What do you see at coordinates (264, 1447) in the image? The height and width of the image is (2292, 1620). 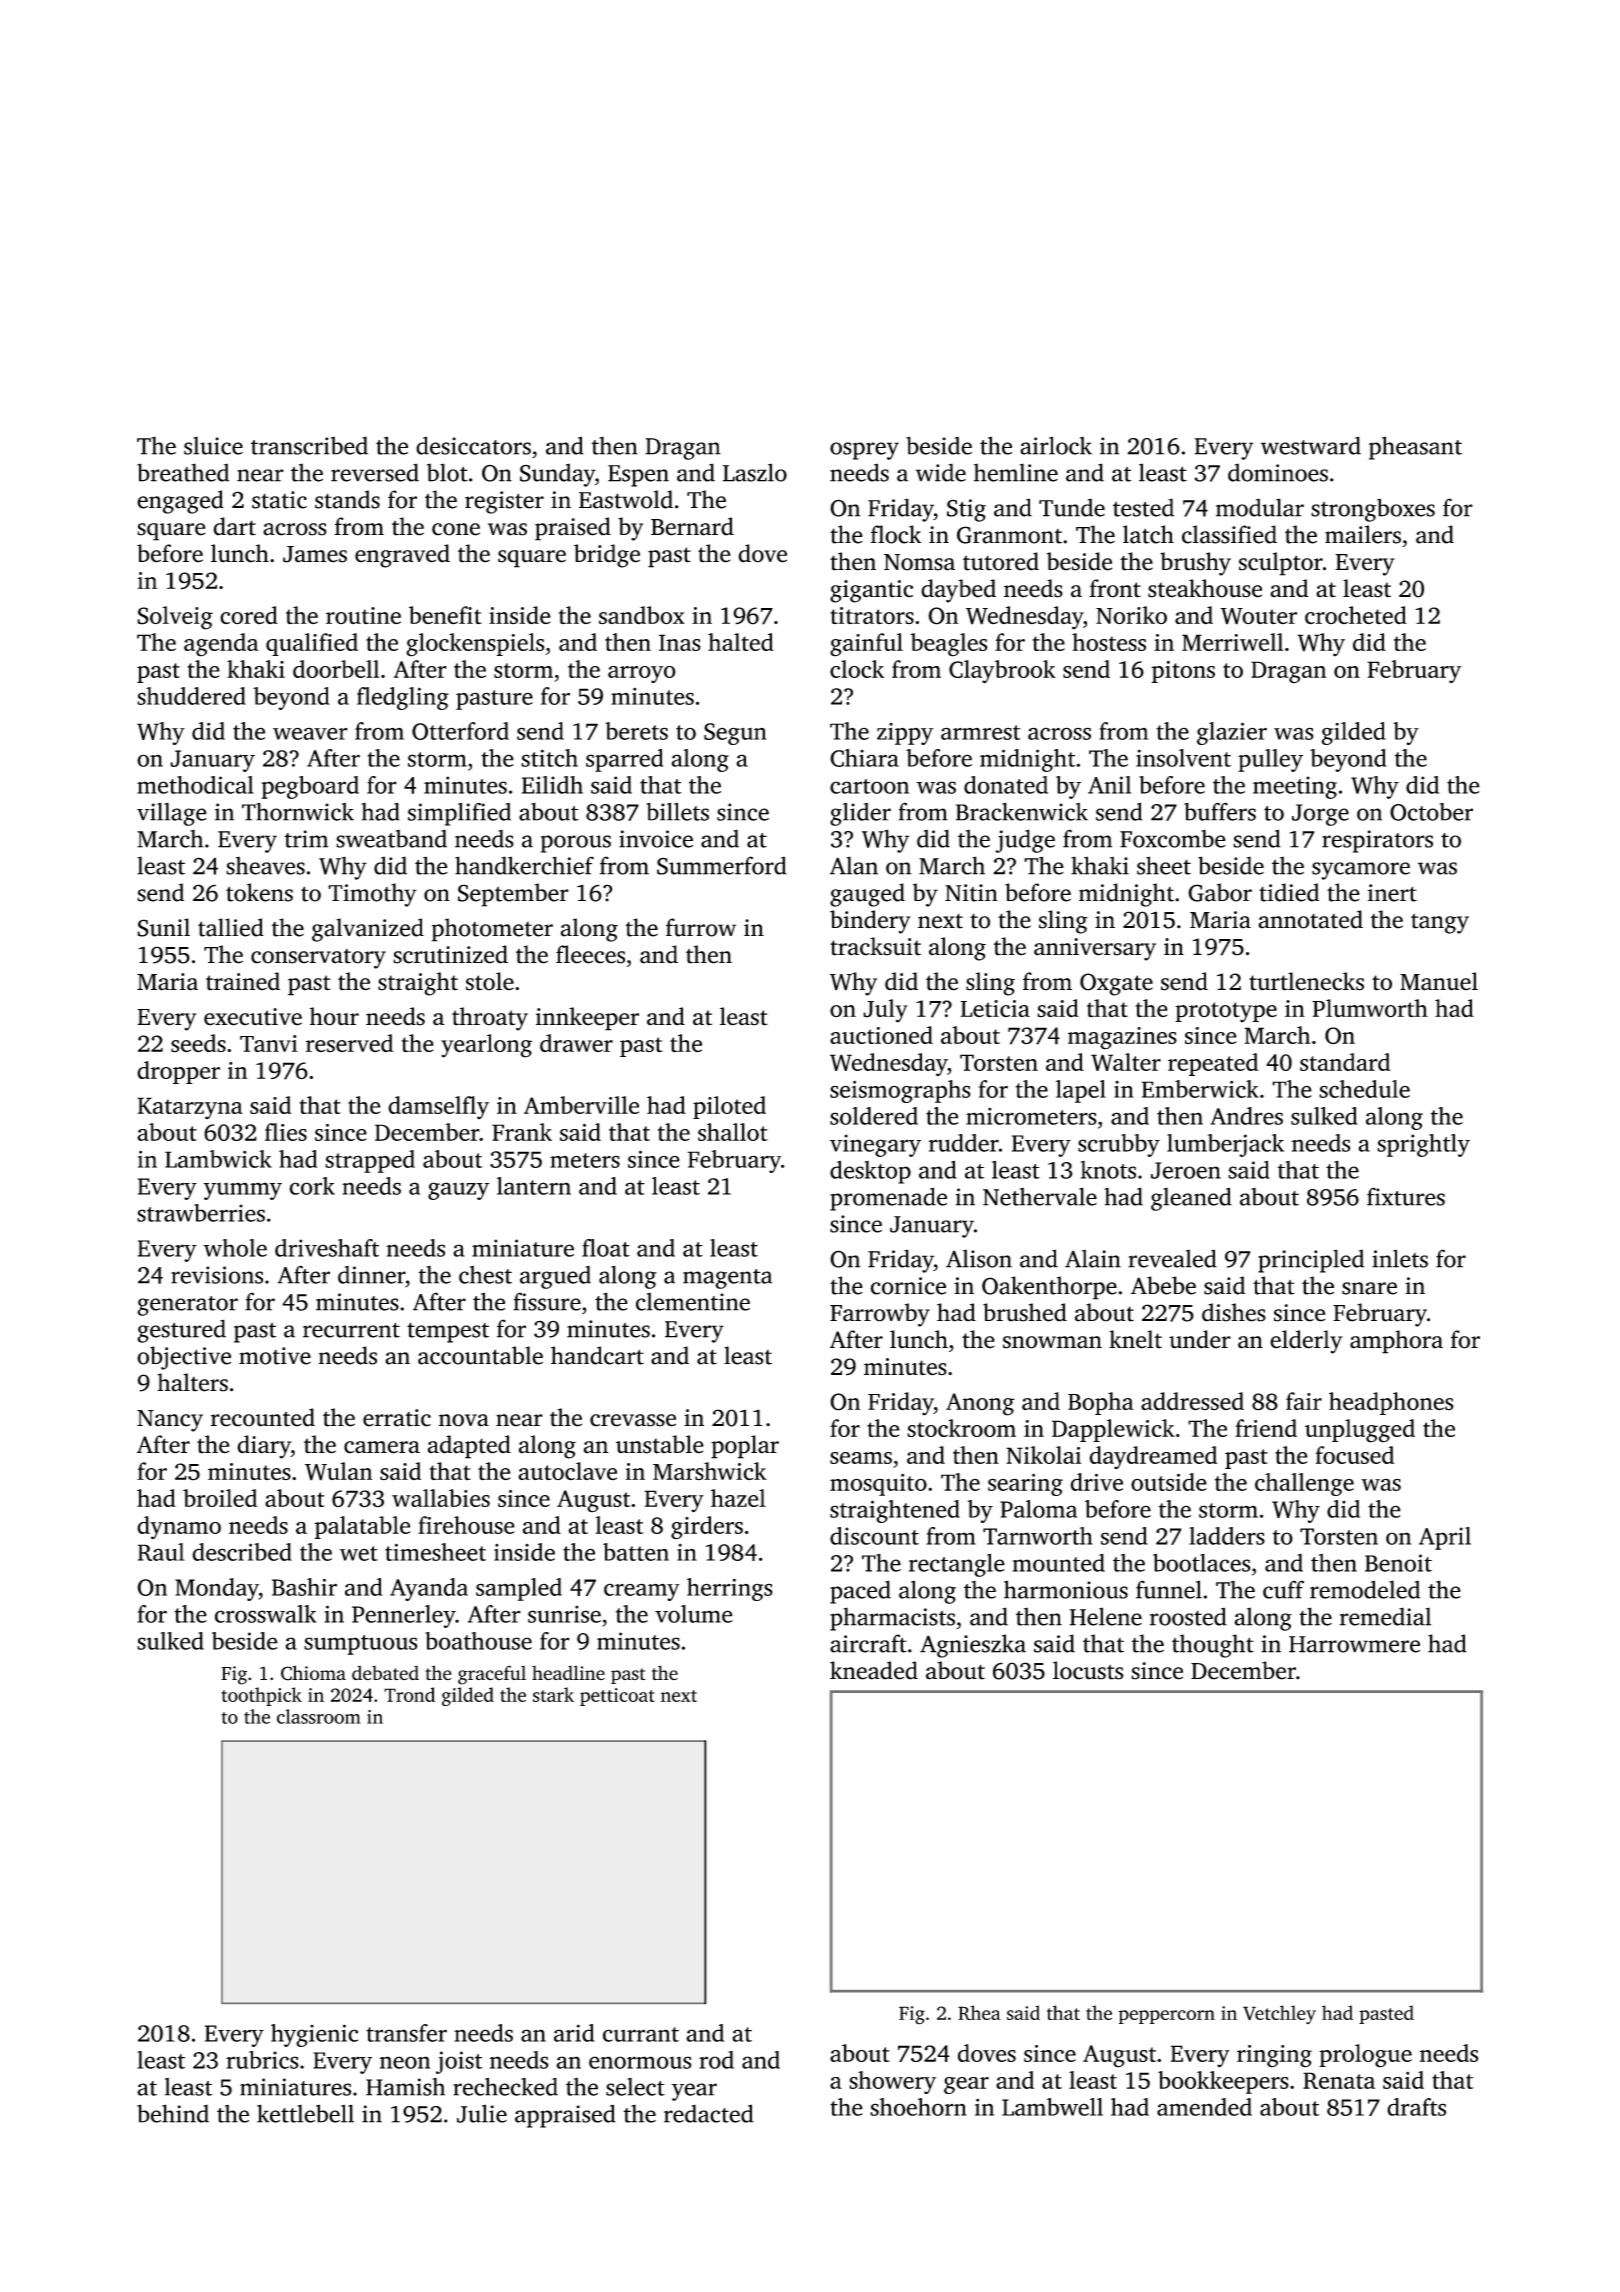 I see `diary` at bounding box center [264, 1447].
